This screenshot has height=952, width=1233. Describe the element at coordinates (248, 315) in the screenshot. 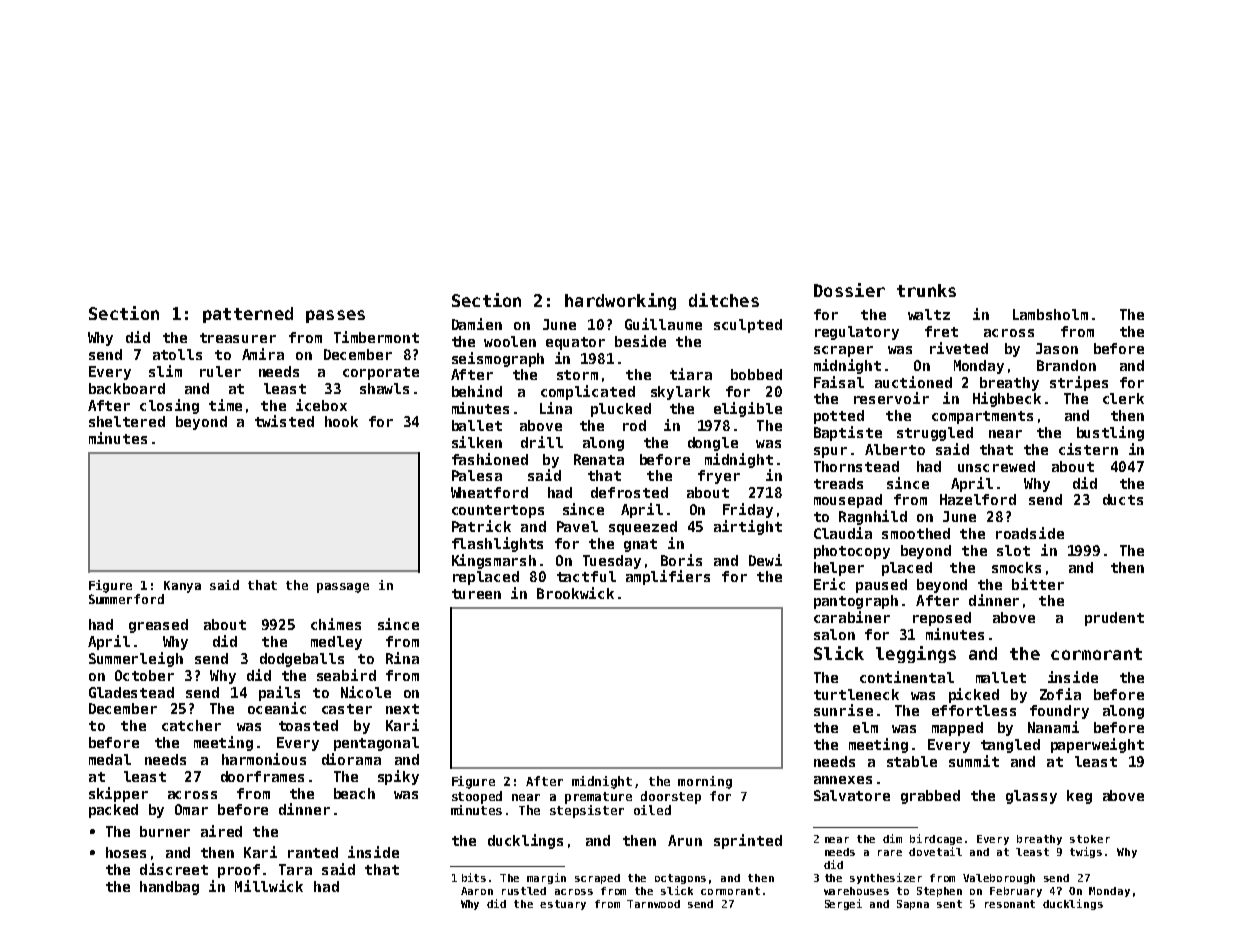

I see `patterned` at that location.
